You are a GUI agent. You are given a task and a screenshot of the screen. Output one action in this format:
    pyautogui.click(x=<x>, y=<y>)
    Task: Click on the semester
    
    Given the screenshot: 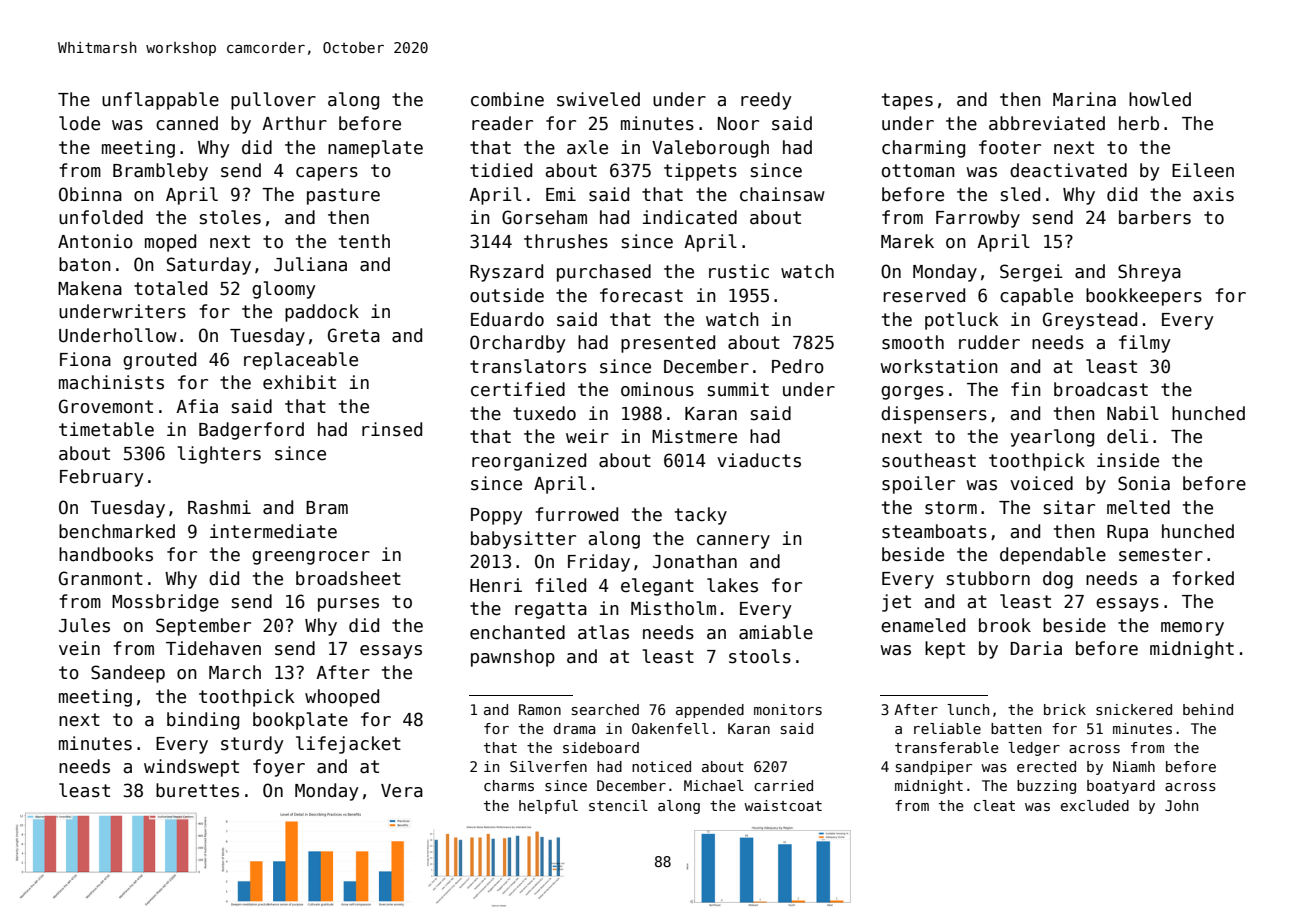 What is the action you would take?
    pyautogui.click(x=1161, y=555)
